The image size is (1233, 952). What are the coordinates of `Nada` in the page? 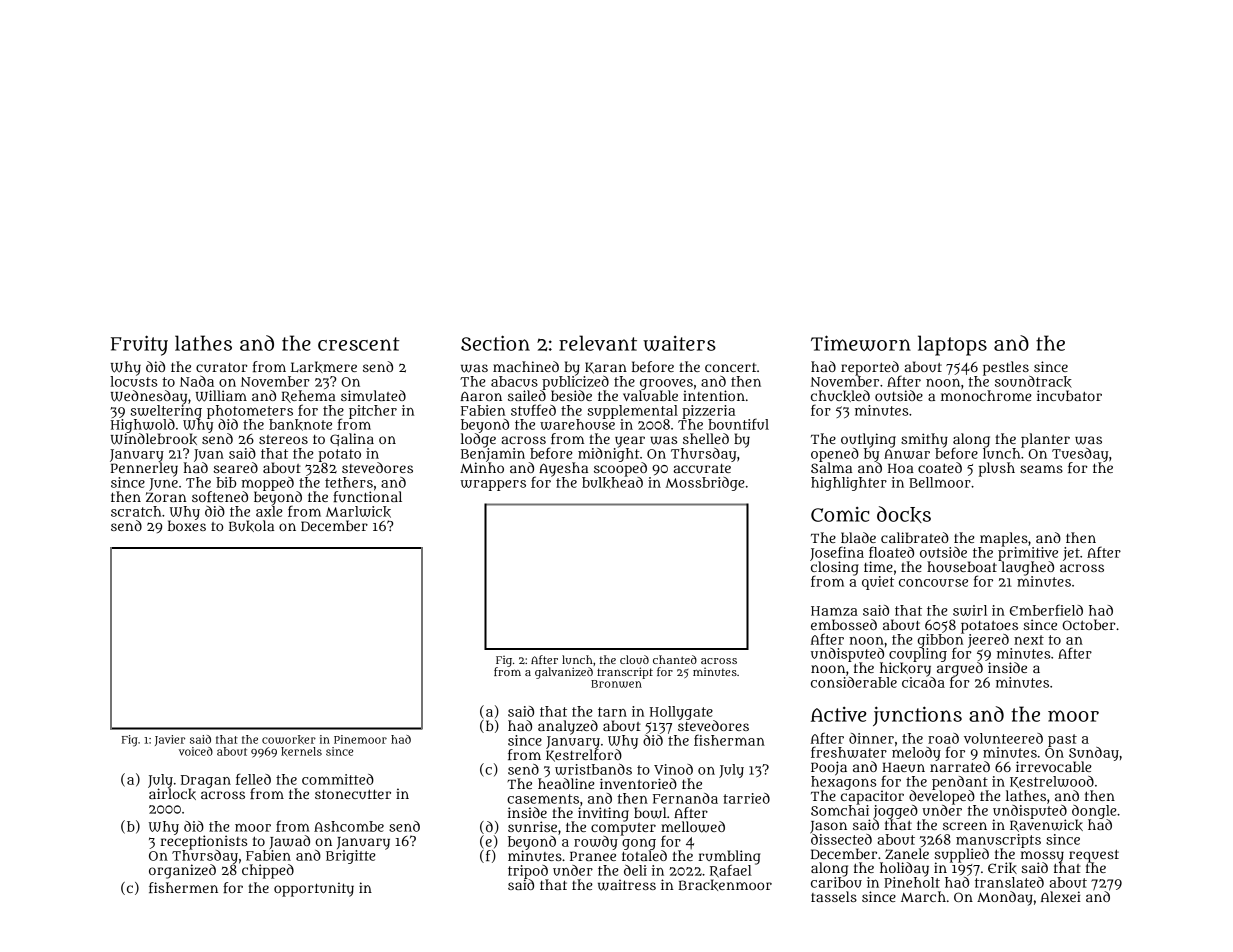 It's located at (197, 381).
